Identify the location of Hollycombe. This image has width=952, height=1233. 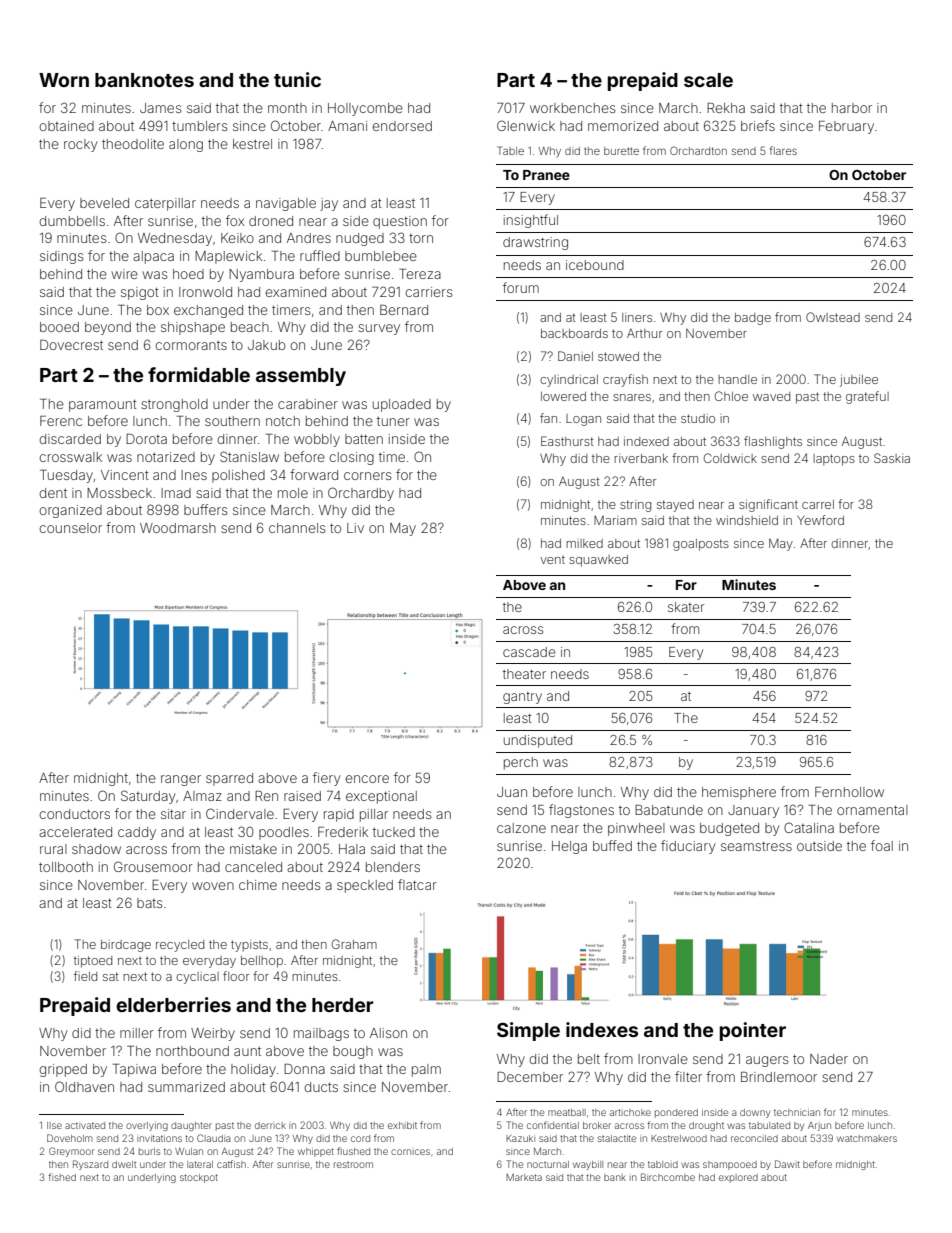
(365, 109).
